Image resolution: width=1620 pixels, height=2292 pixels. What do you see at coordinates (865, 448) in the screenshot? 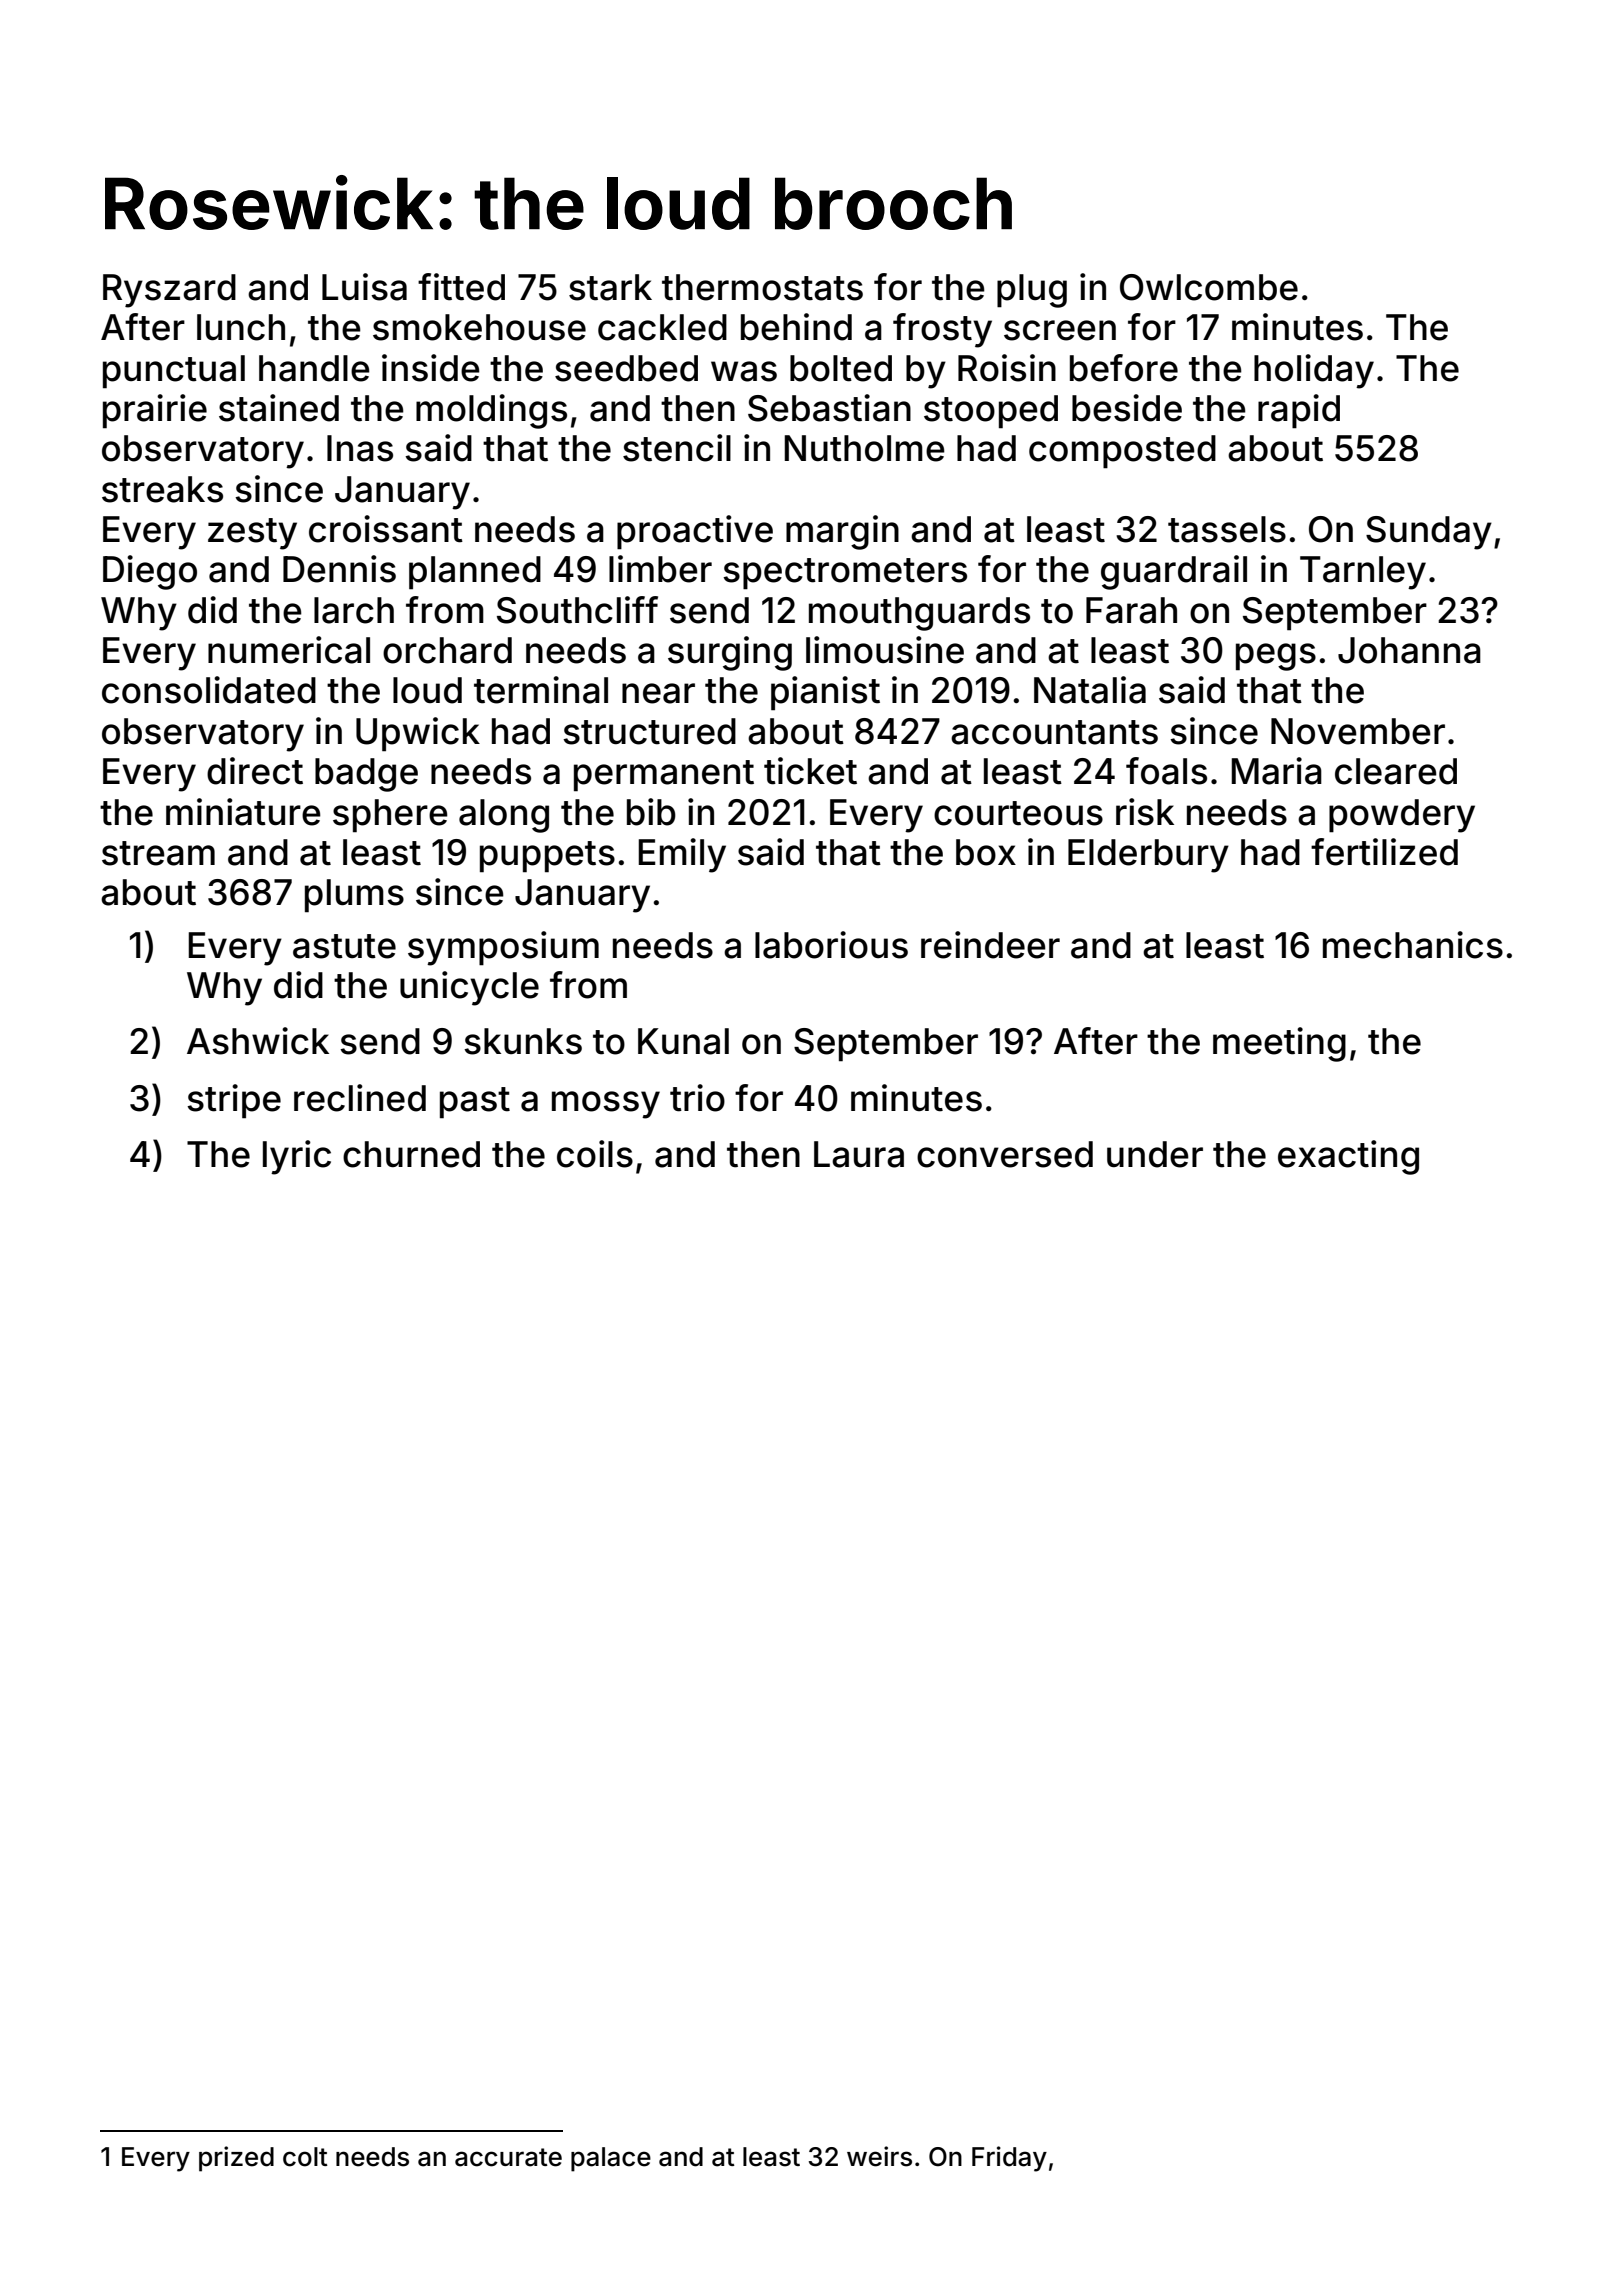
I see `Nutholme` at bounding box center [865, 448].
